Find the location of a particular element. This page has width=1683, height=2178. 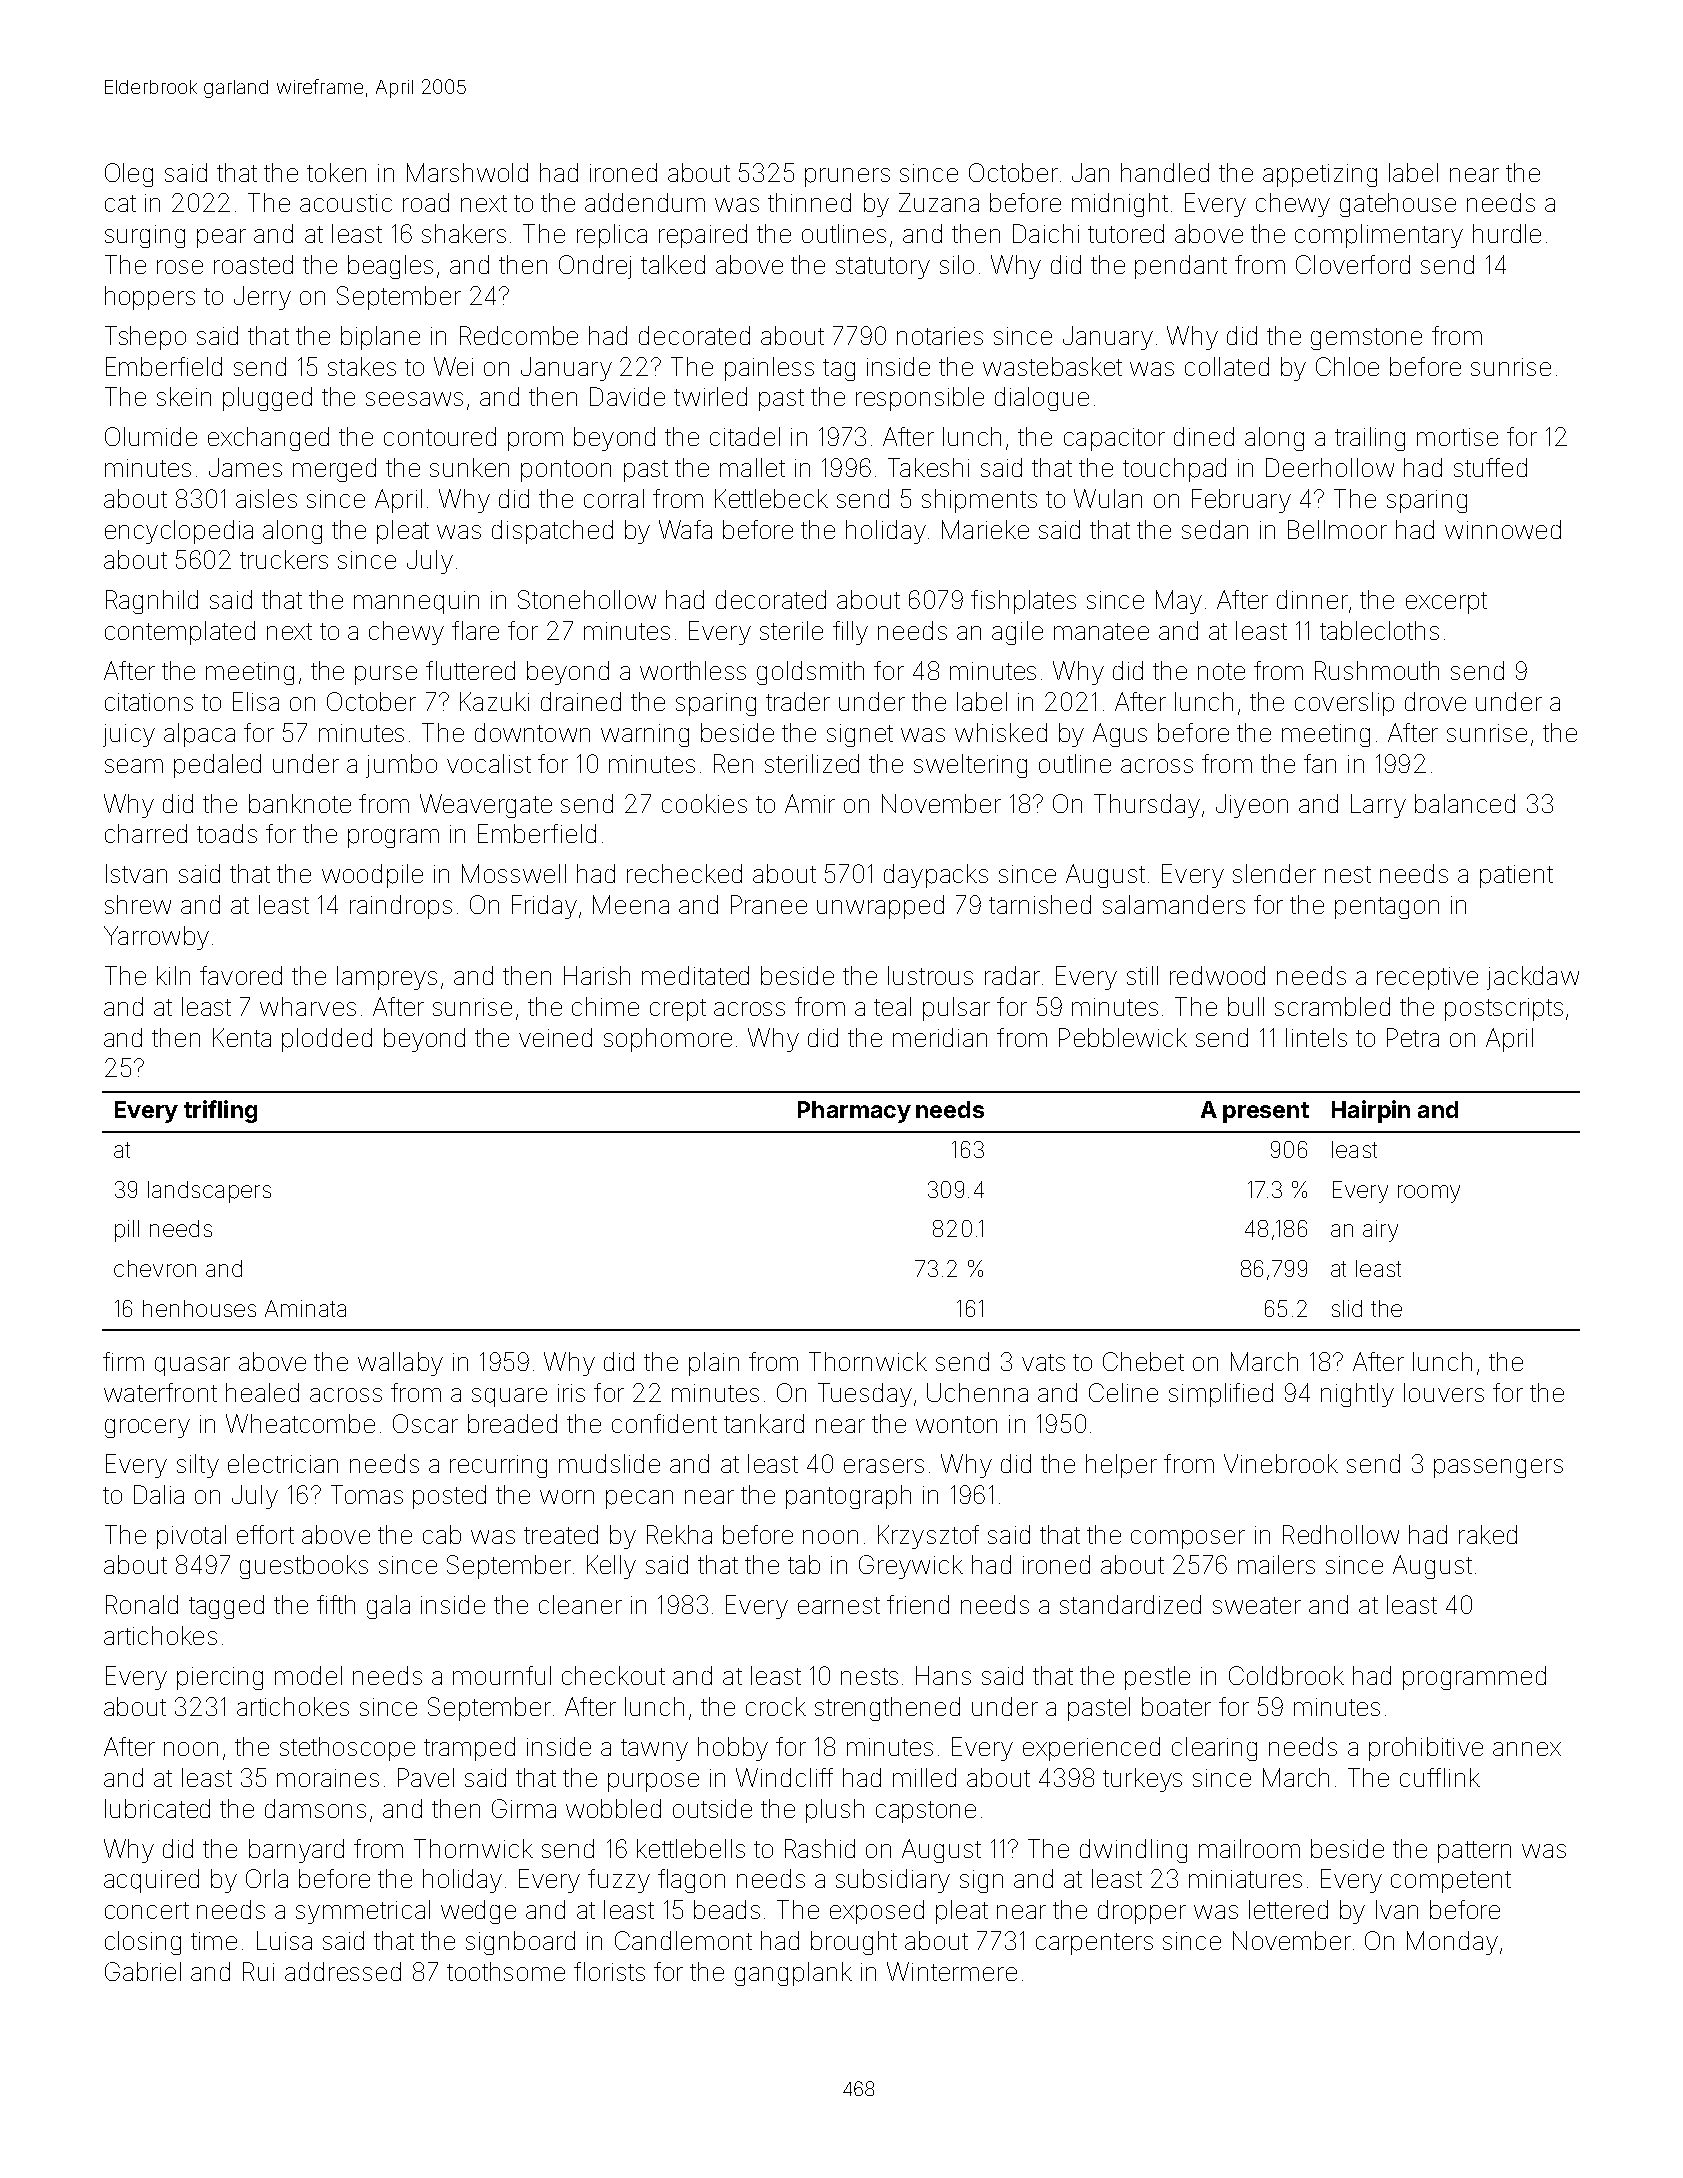

patient is located at coordinates (1516, 876).
